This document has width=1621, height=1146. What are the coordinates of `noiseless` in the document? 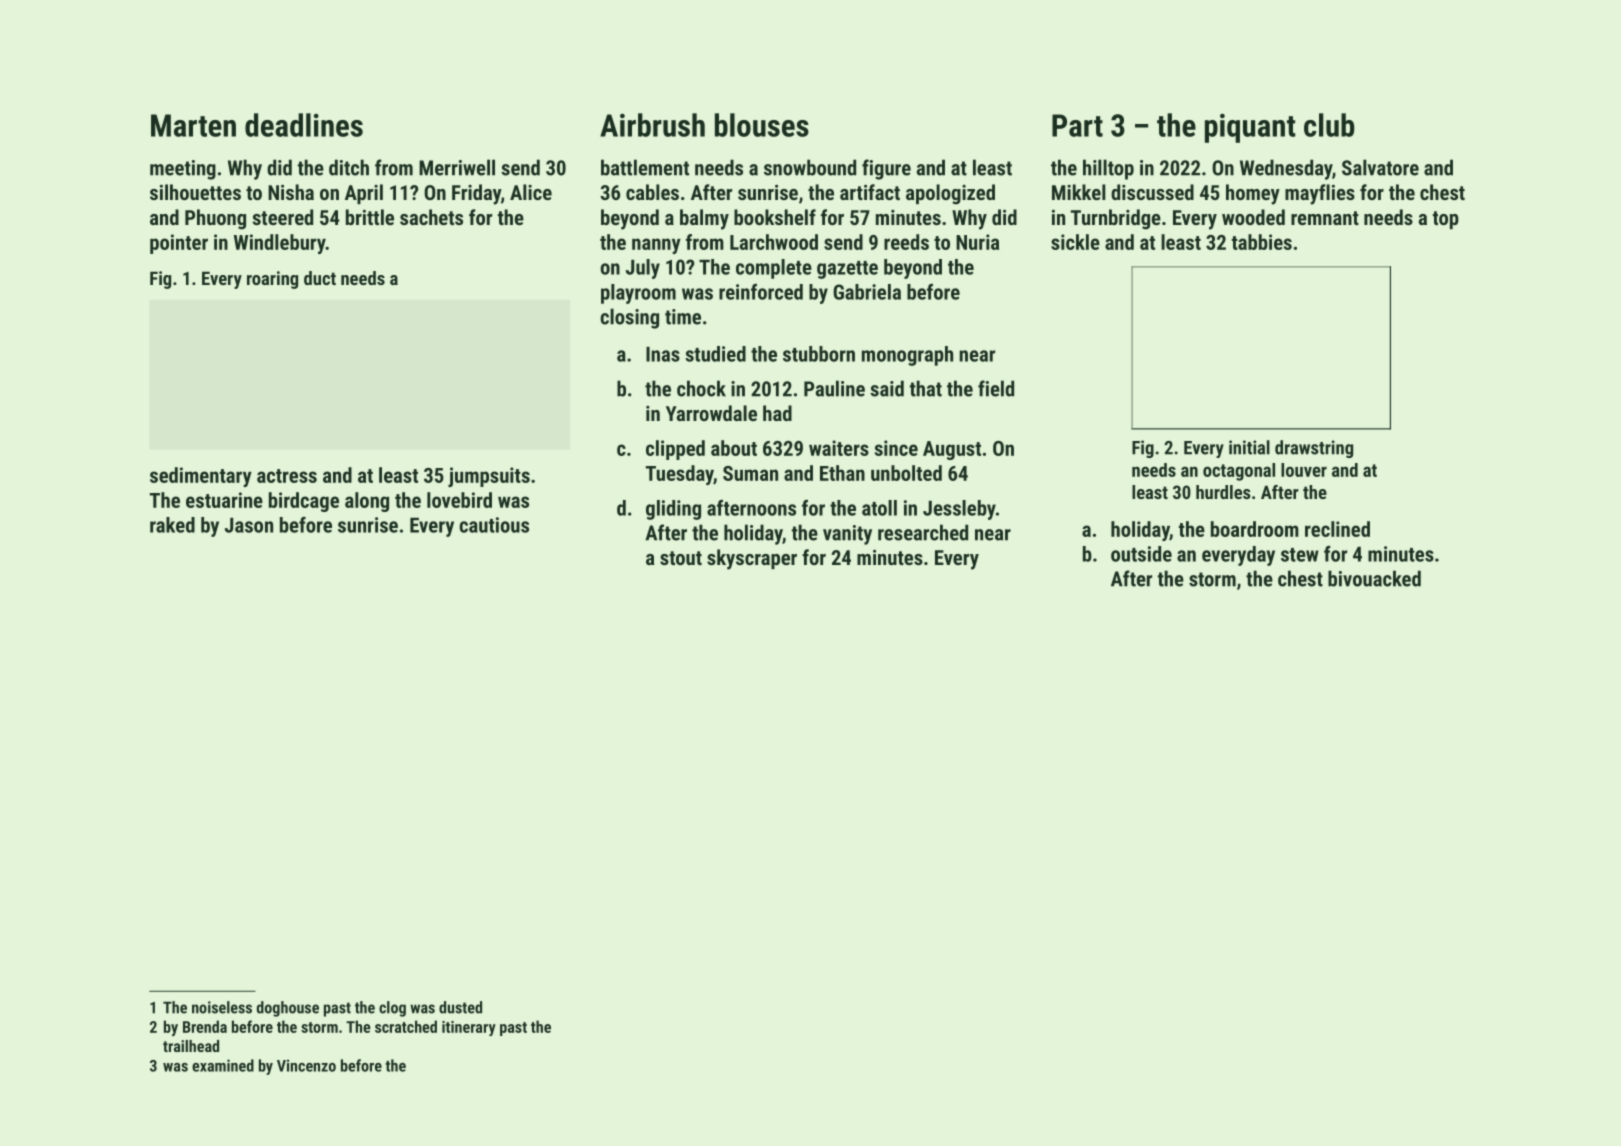 It's located at (222, 1007).
